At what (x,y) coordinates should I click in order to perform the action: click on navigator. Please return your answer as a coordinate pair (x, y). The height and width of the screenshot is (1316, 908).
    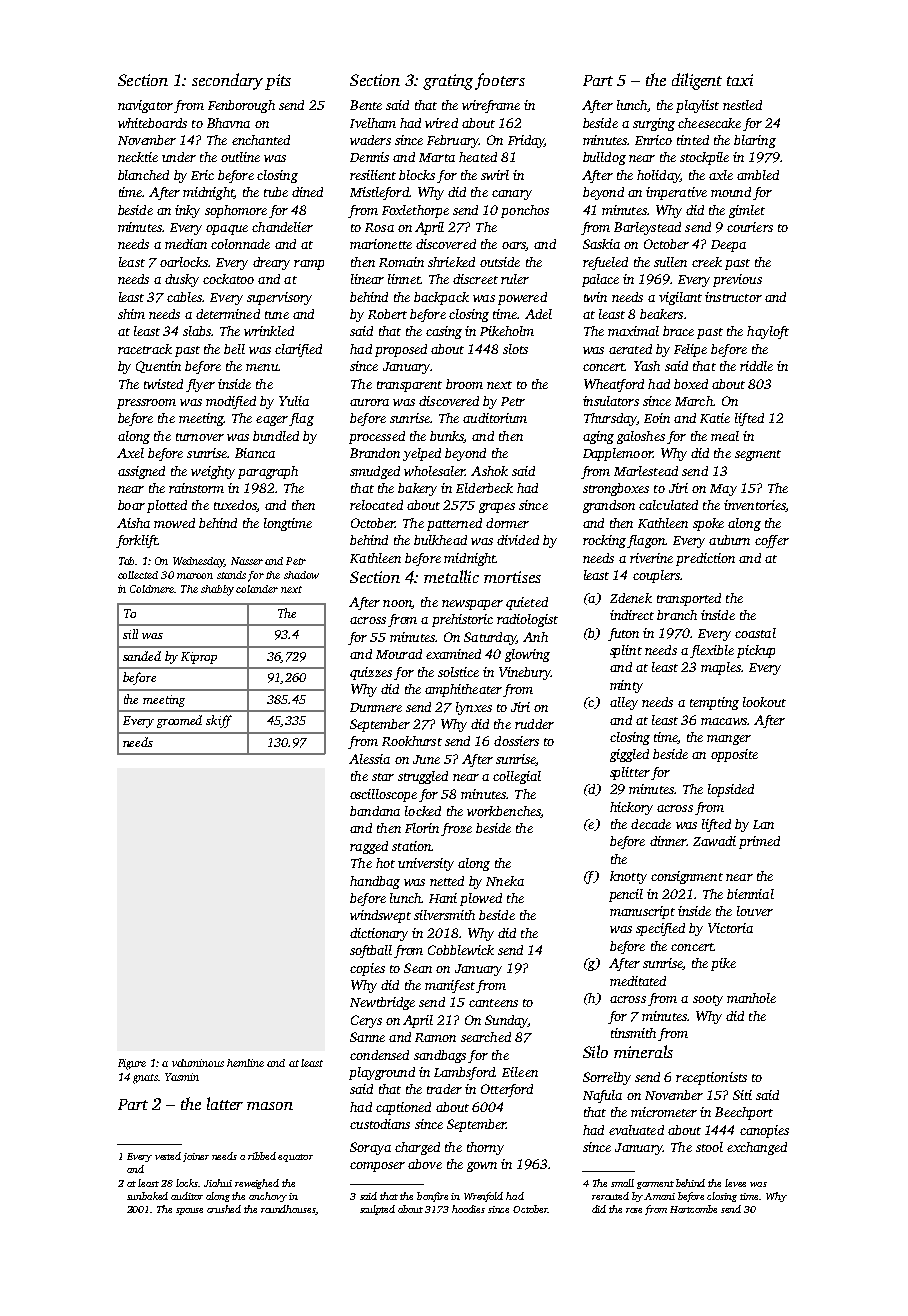
    Looking at the image, I should click on (145, 106).
